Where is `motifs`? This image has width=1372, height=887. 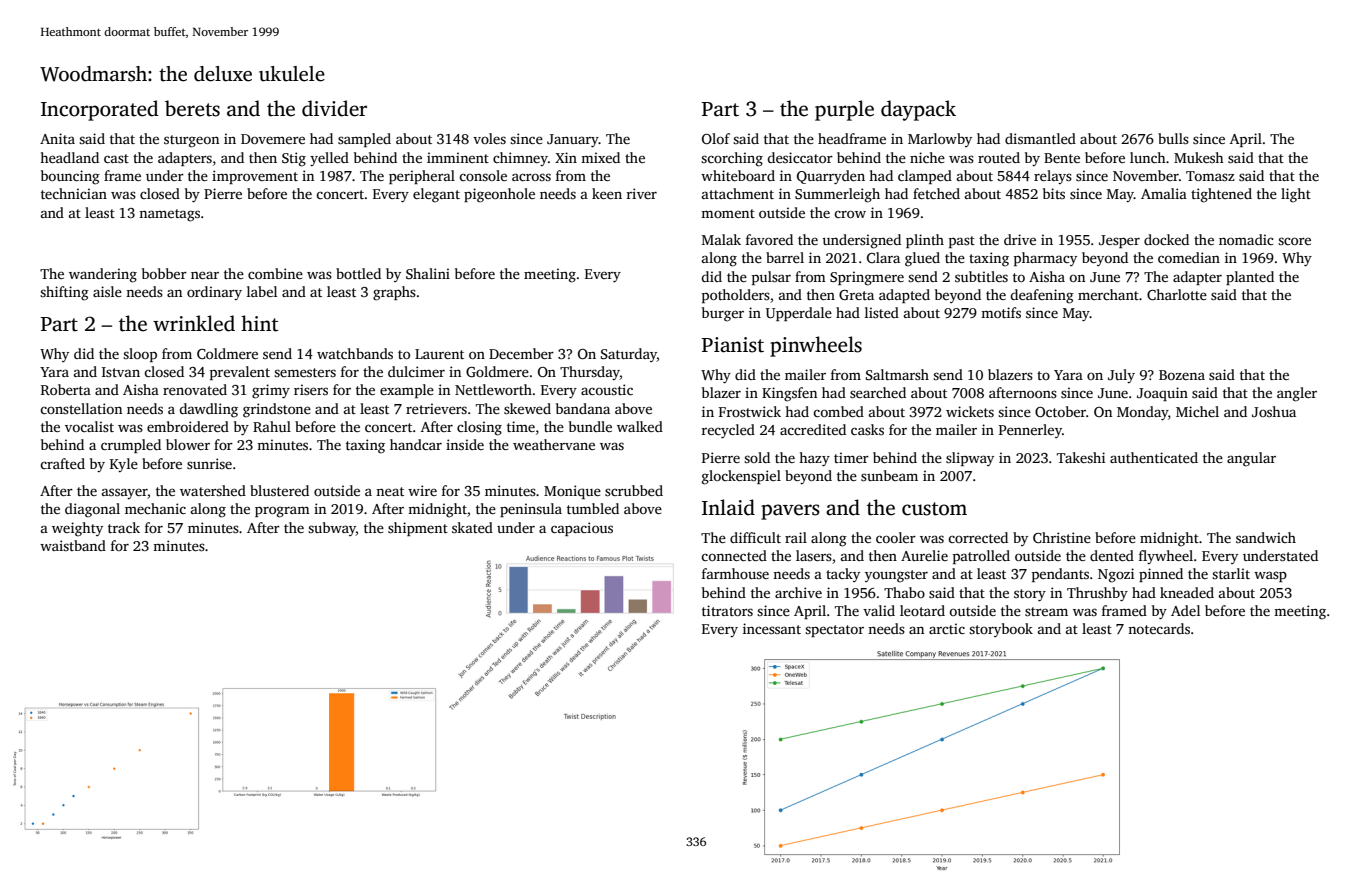
motifs is located at coordinates (1001, 312).
